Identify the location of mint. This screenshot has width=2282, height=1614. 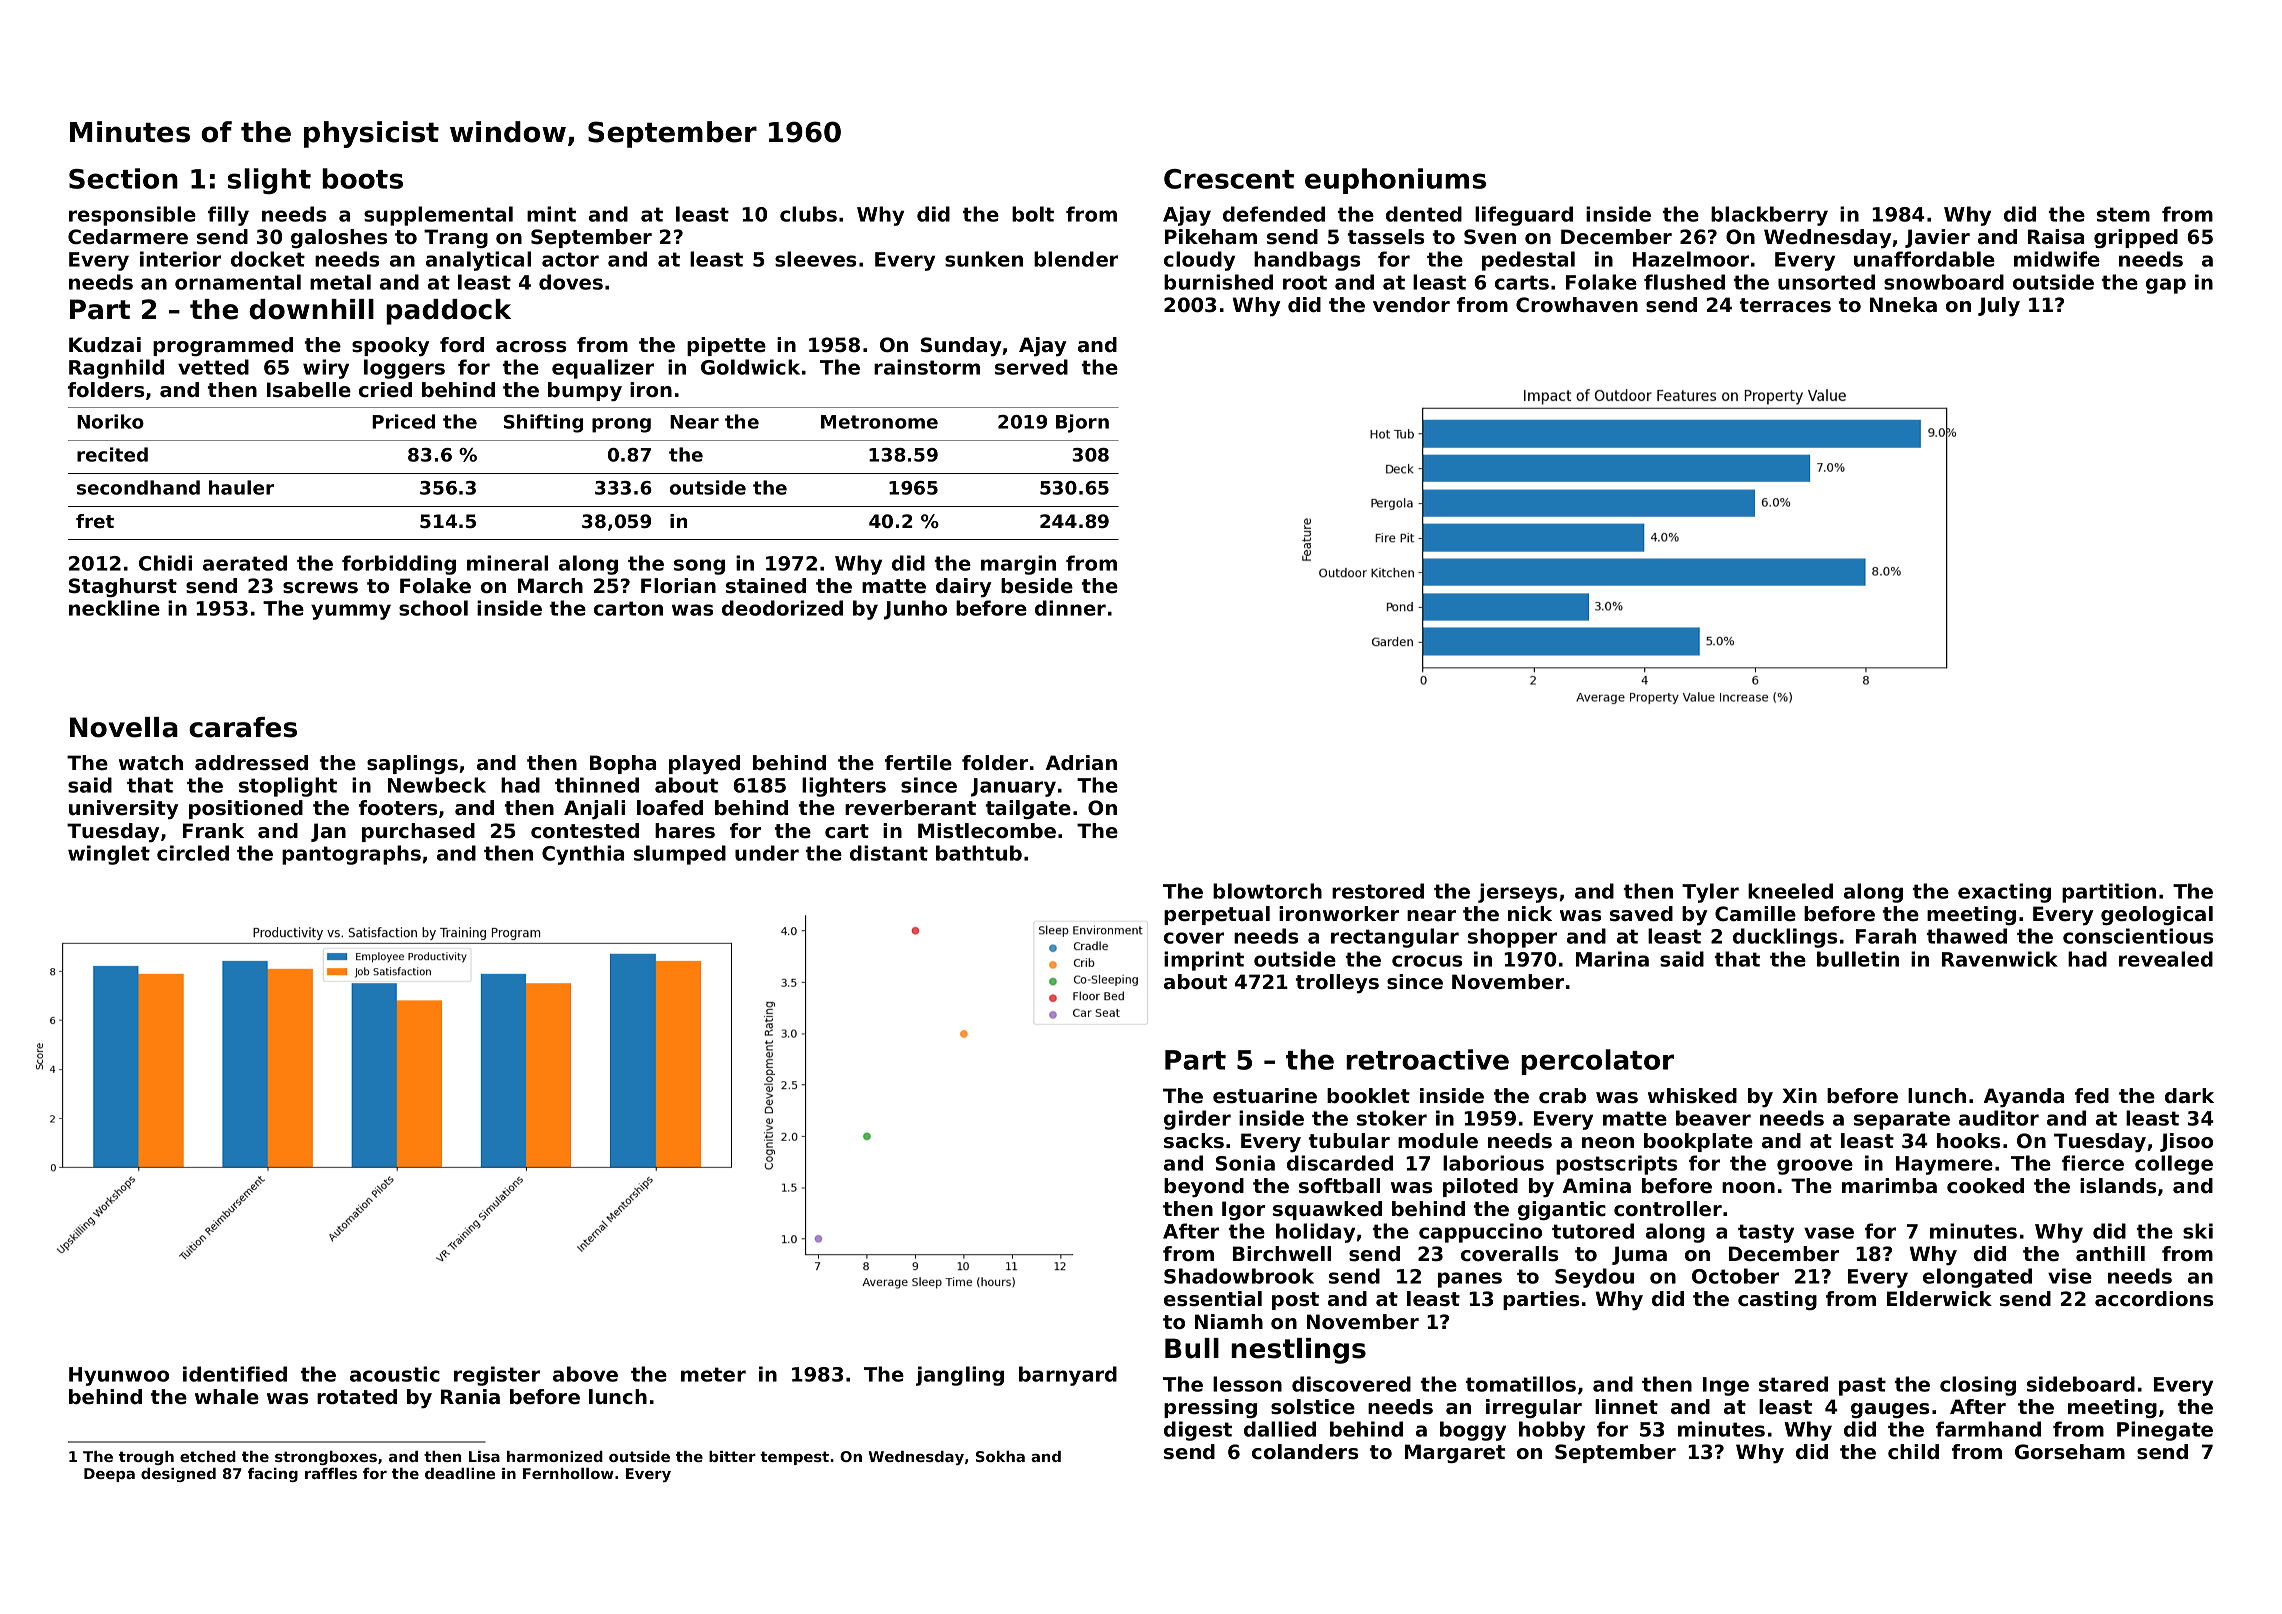
(551, 214).
